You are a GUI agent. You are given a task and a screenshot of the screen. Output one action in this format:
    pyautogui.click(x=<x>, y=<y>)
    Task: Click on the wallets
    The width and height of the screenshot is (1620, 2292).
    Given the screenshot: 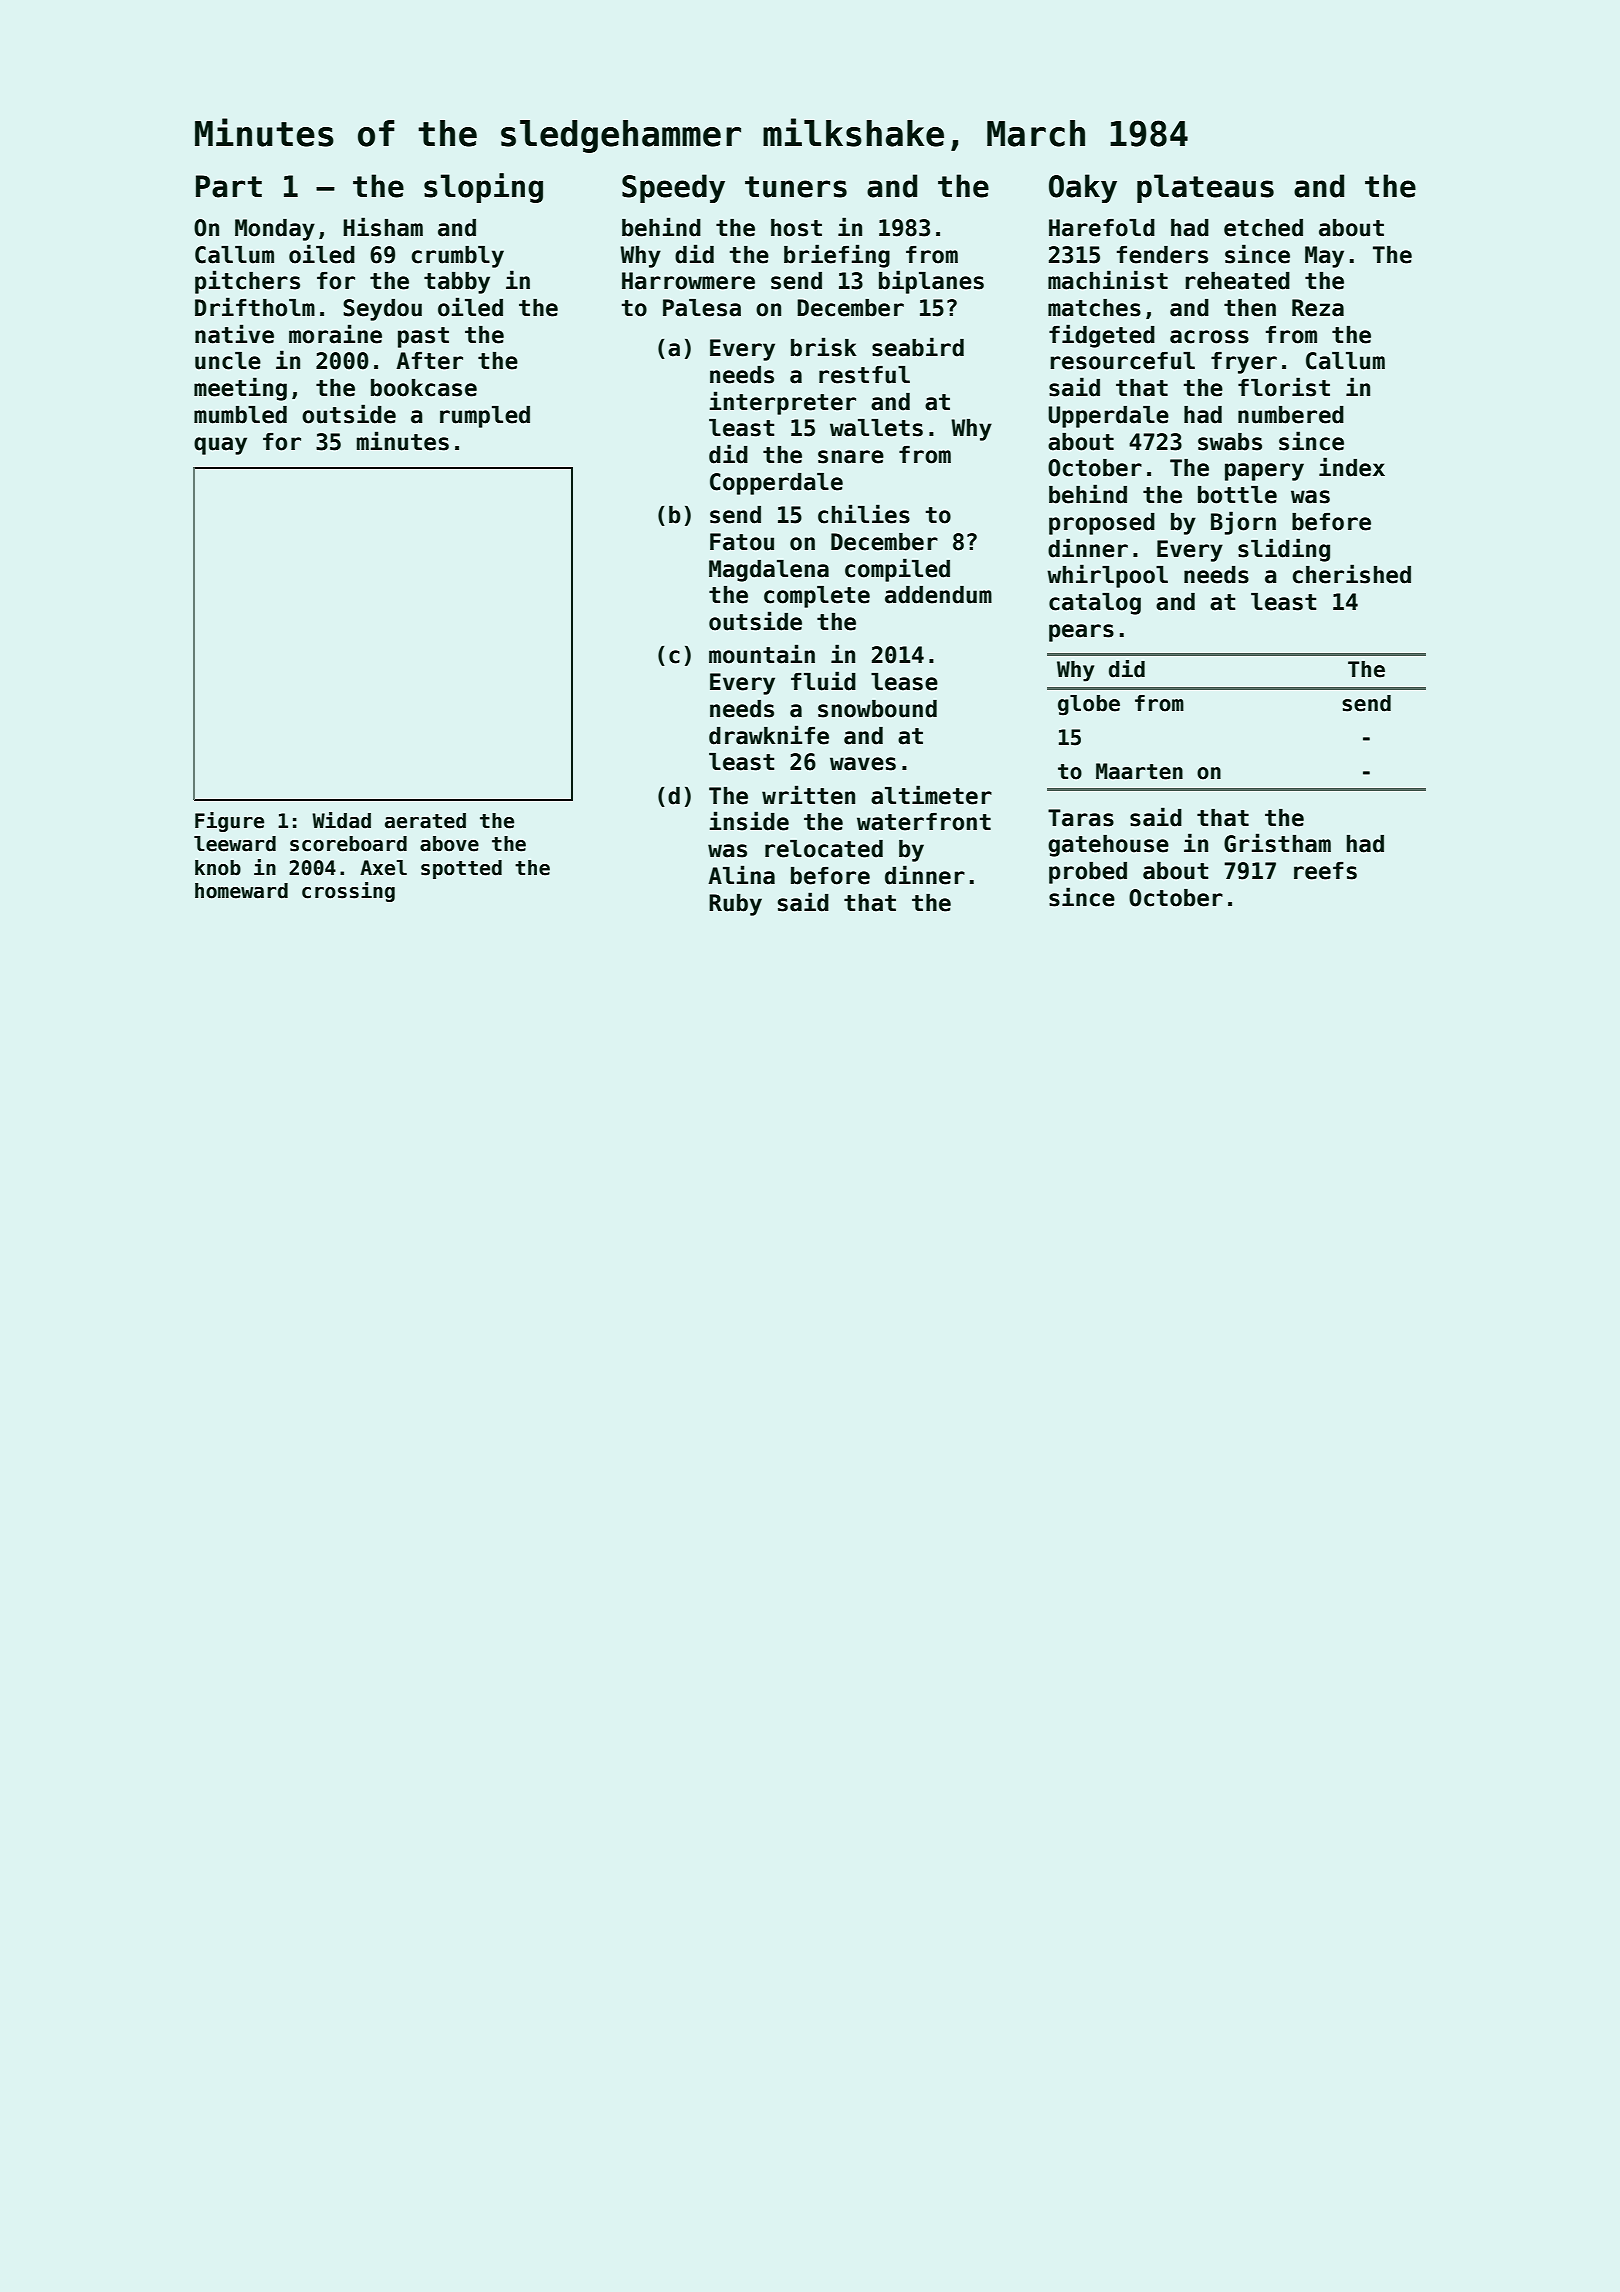 What is the action you would take?
    pyautogui.click(x=876, y=428)
